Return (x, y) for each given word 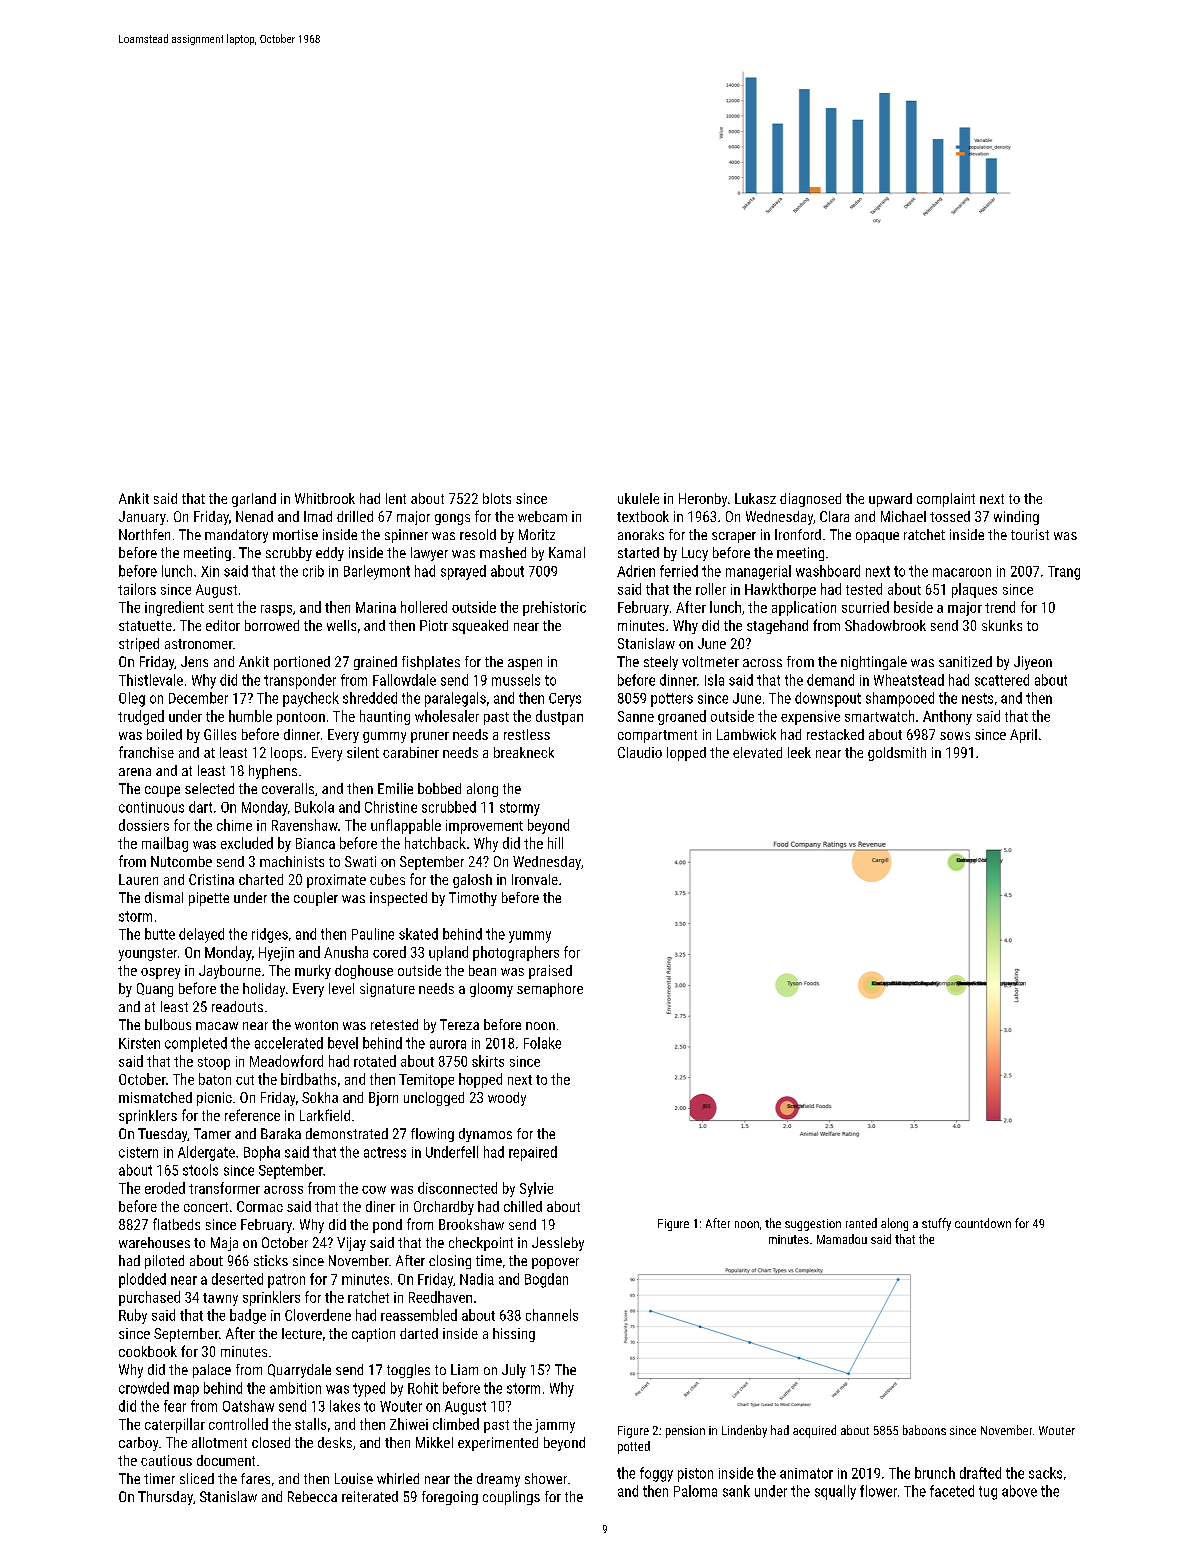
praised (550, 972)
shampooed (900, 699)
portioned (302, 663)
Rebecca (312, 1496)
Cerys (565, 700)
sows (955, 736)
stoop (214, 1063)
